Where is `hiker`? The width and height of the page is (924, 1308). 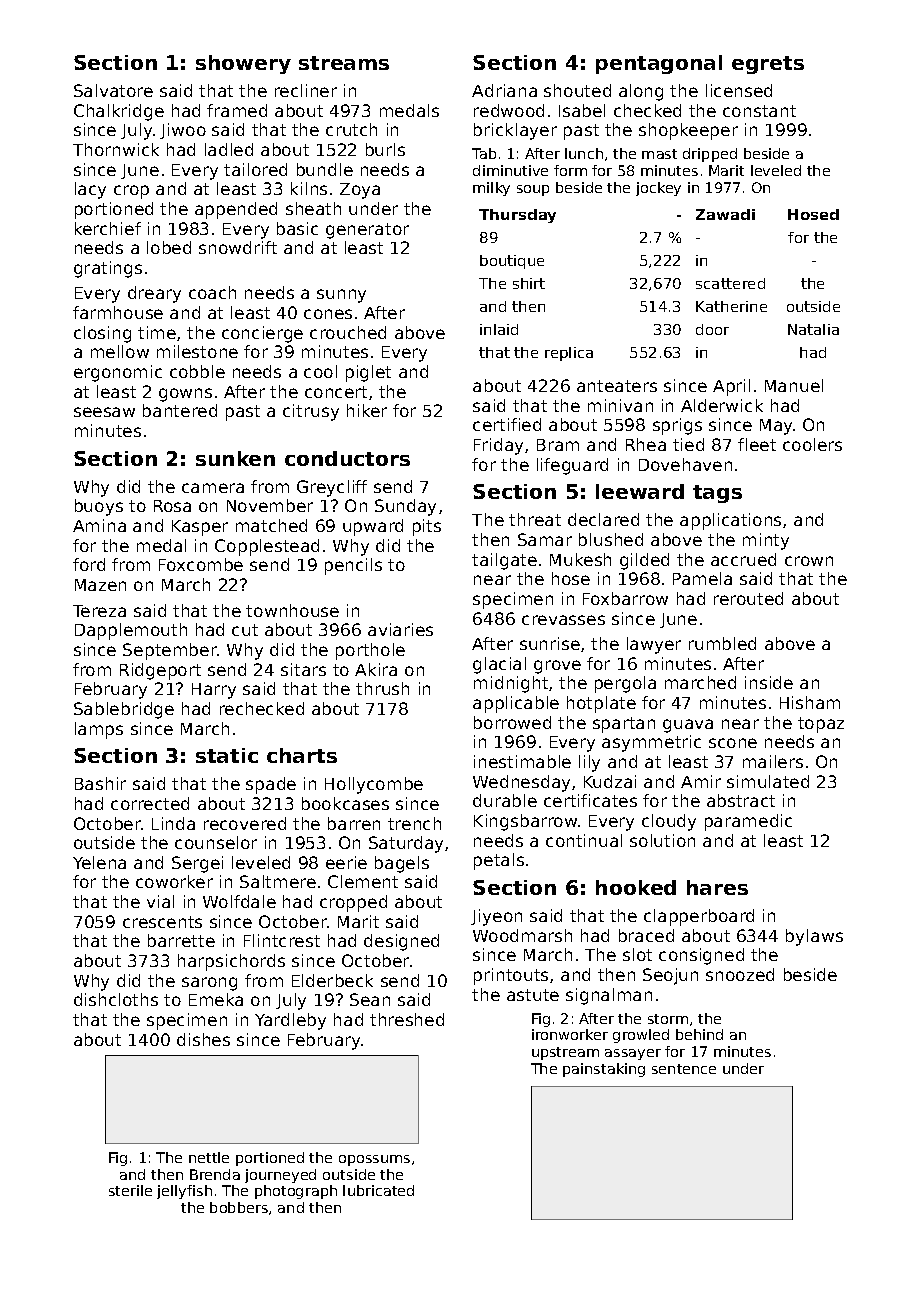 hiker is located at coordinates (367, 410).
